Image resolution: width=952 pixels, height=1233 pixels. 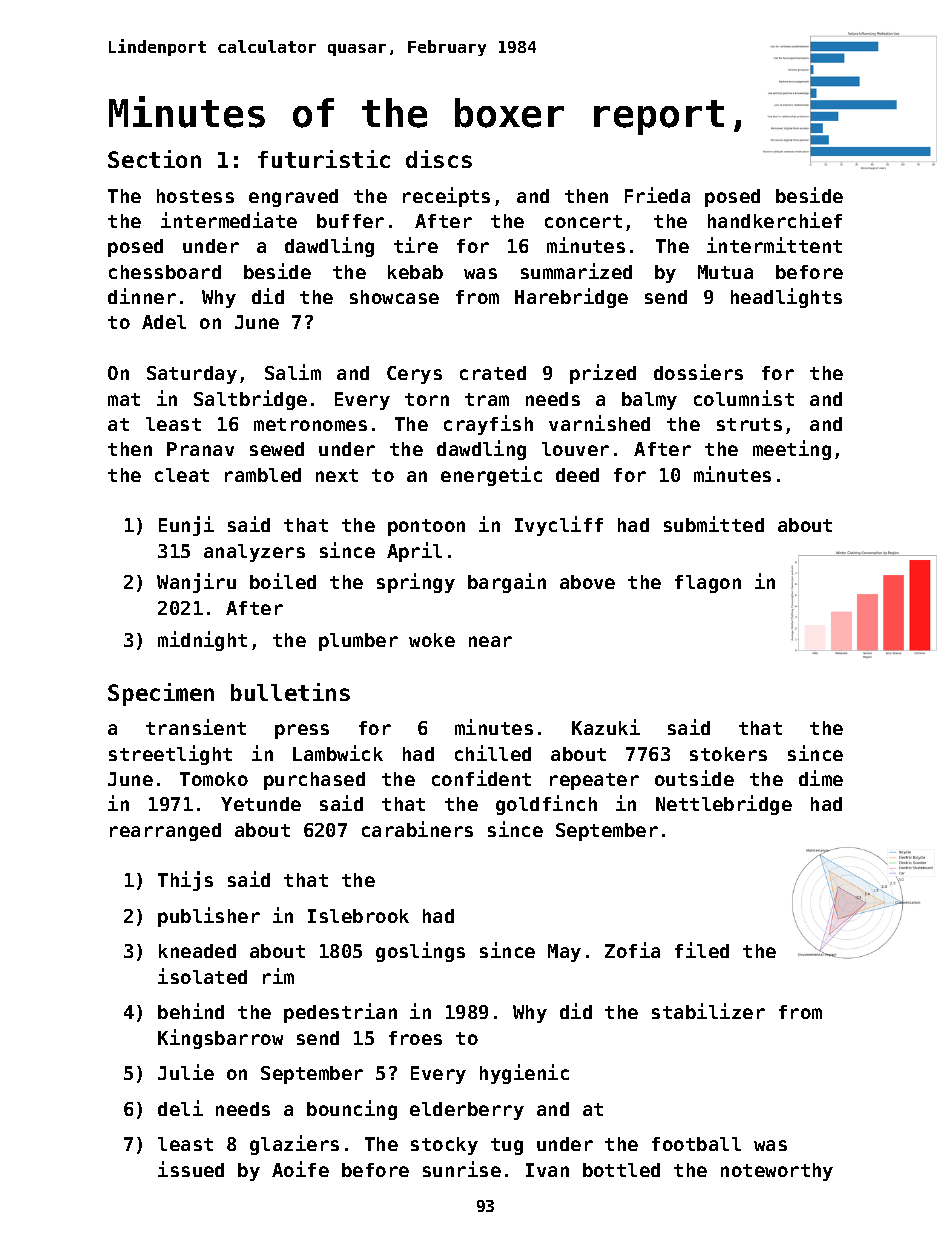 I want to click on froes, so click(x=415, y=1038).
